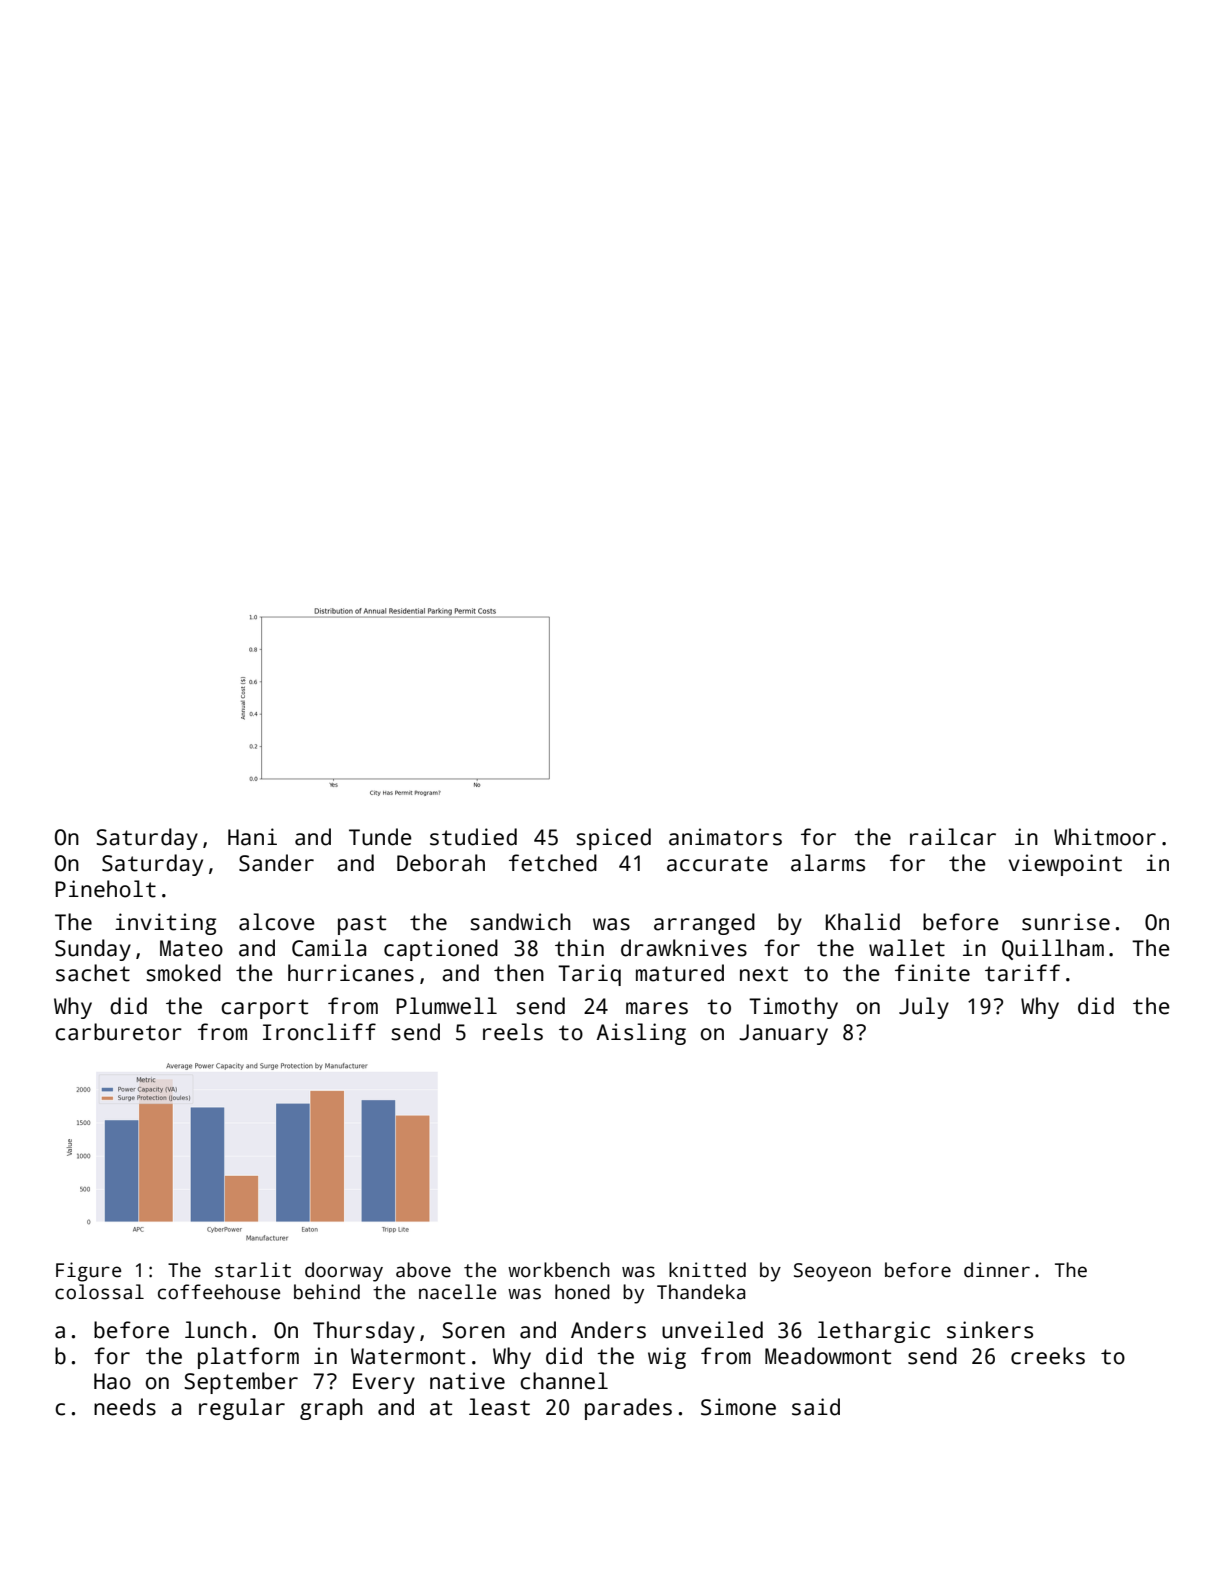 The height and width of the screenshot is (1585, 1225). What do you see at coordinates (559, 1270) in the screenshot?
I see `workbench` at bounding box center [559, 1270].
